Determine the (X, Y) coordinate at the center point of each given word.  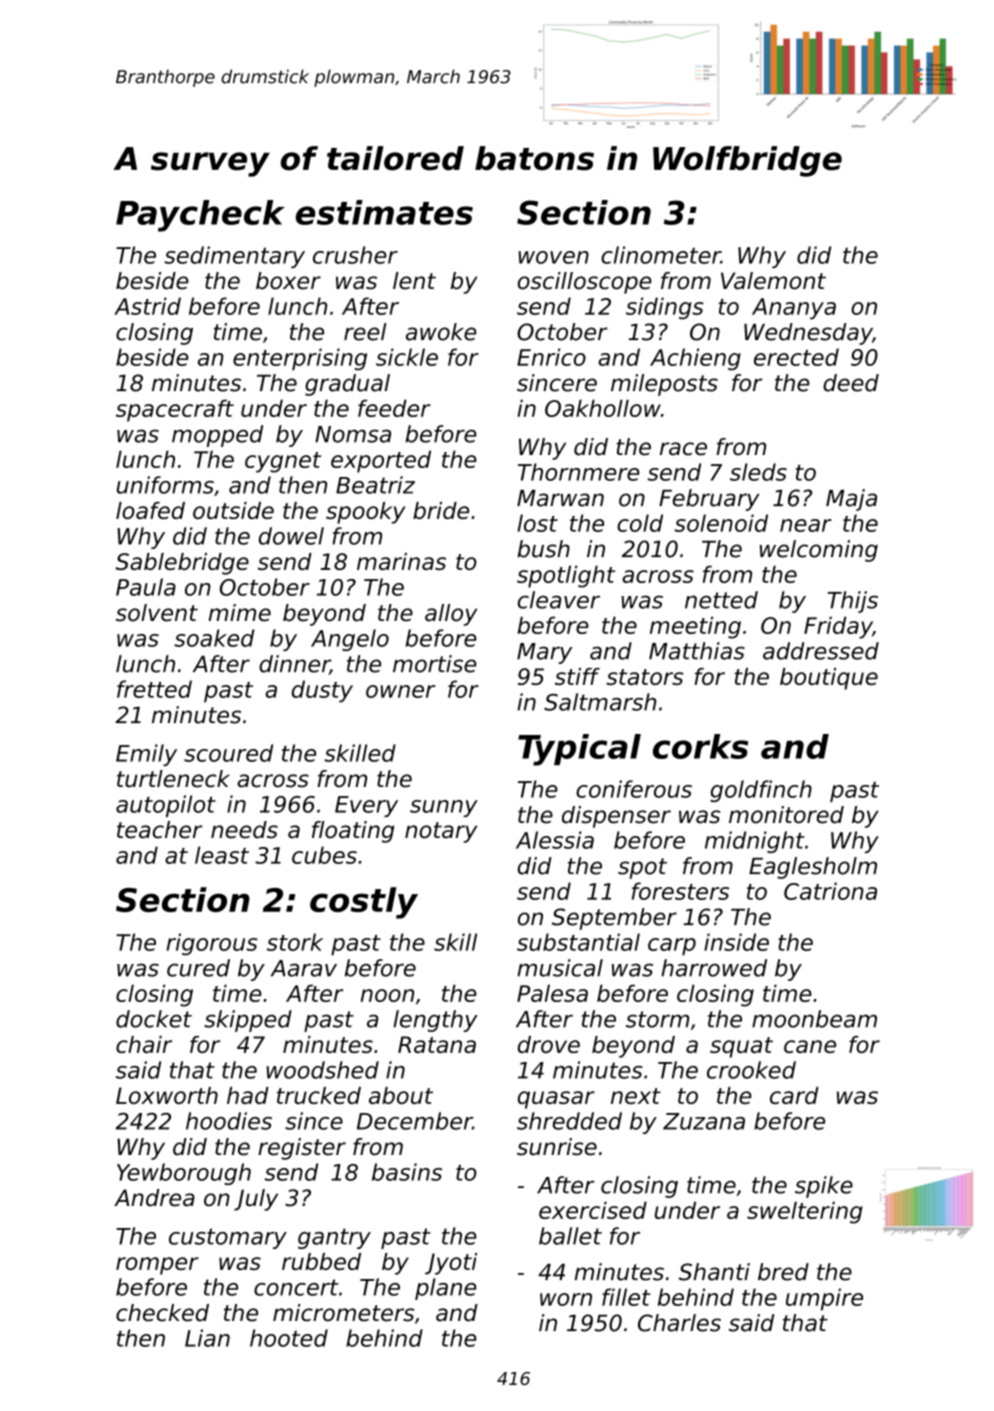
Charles (679, 1323)
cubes (324, 855)
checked (162, 1313)
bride (441, 510)
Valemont (773, 281)
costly (364, 903)
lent (414, 281)
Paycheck (200, 216)
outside (233, 510)
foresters (680, 891)
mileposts (664, 385)
